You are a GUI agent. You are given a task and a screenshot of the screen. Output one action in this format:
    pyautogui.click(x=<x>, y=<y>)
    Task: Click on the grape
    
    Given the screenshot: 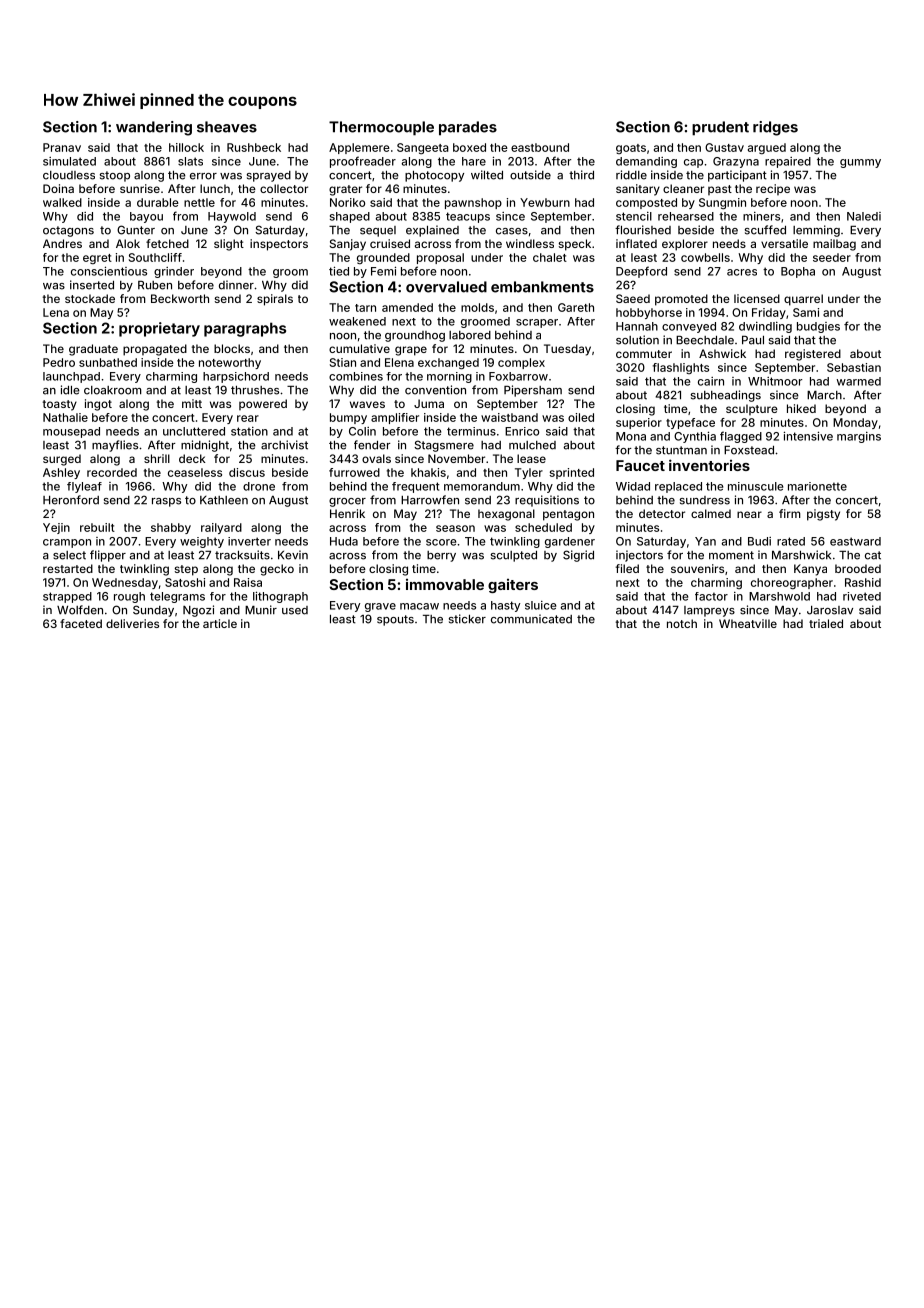 What is the action you would take?
    pyautogui.click(x=411, y=351)
